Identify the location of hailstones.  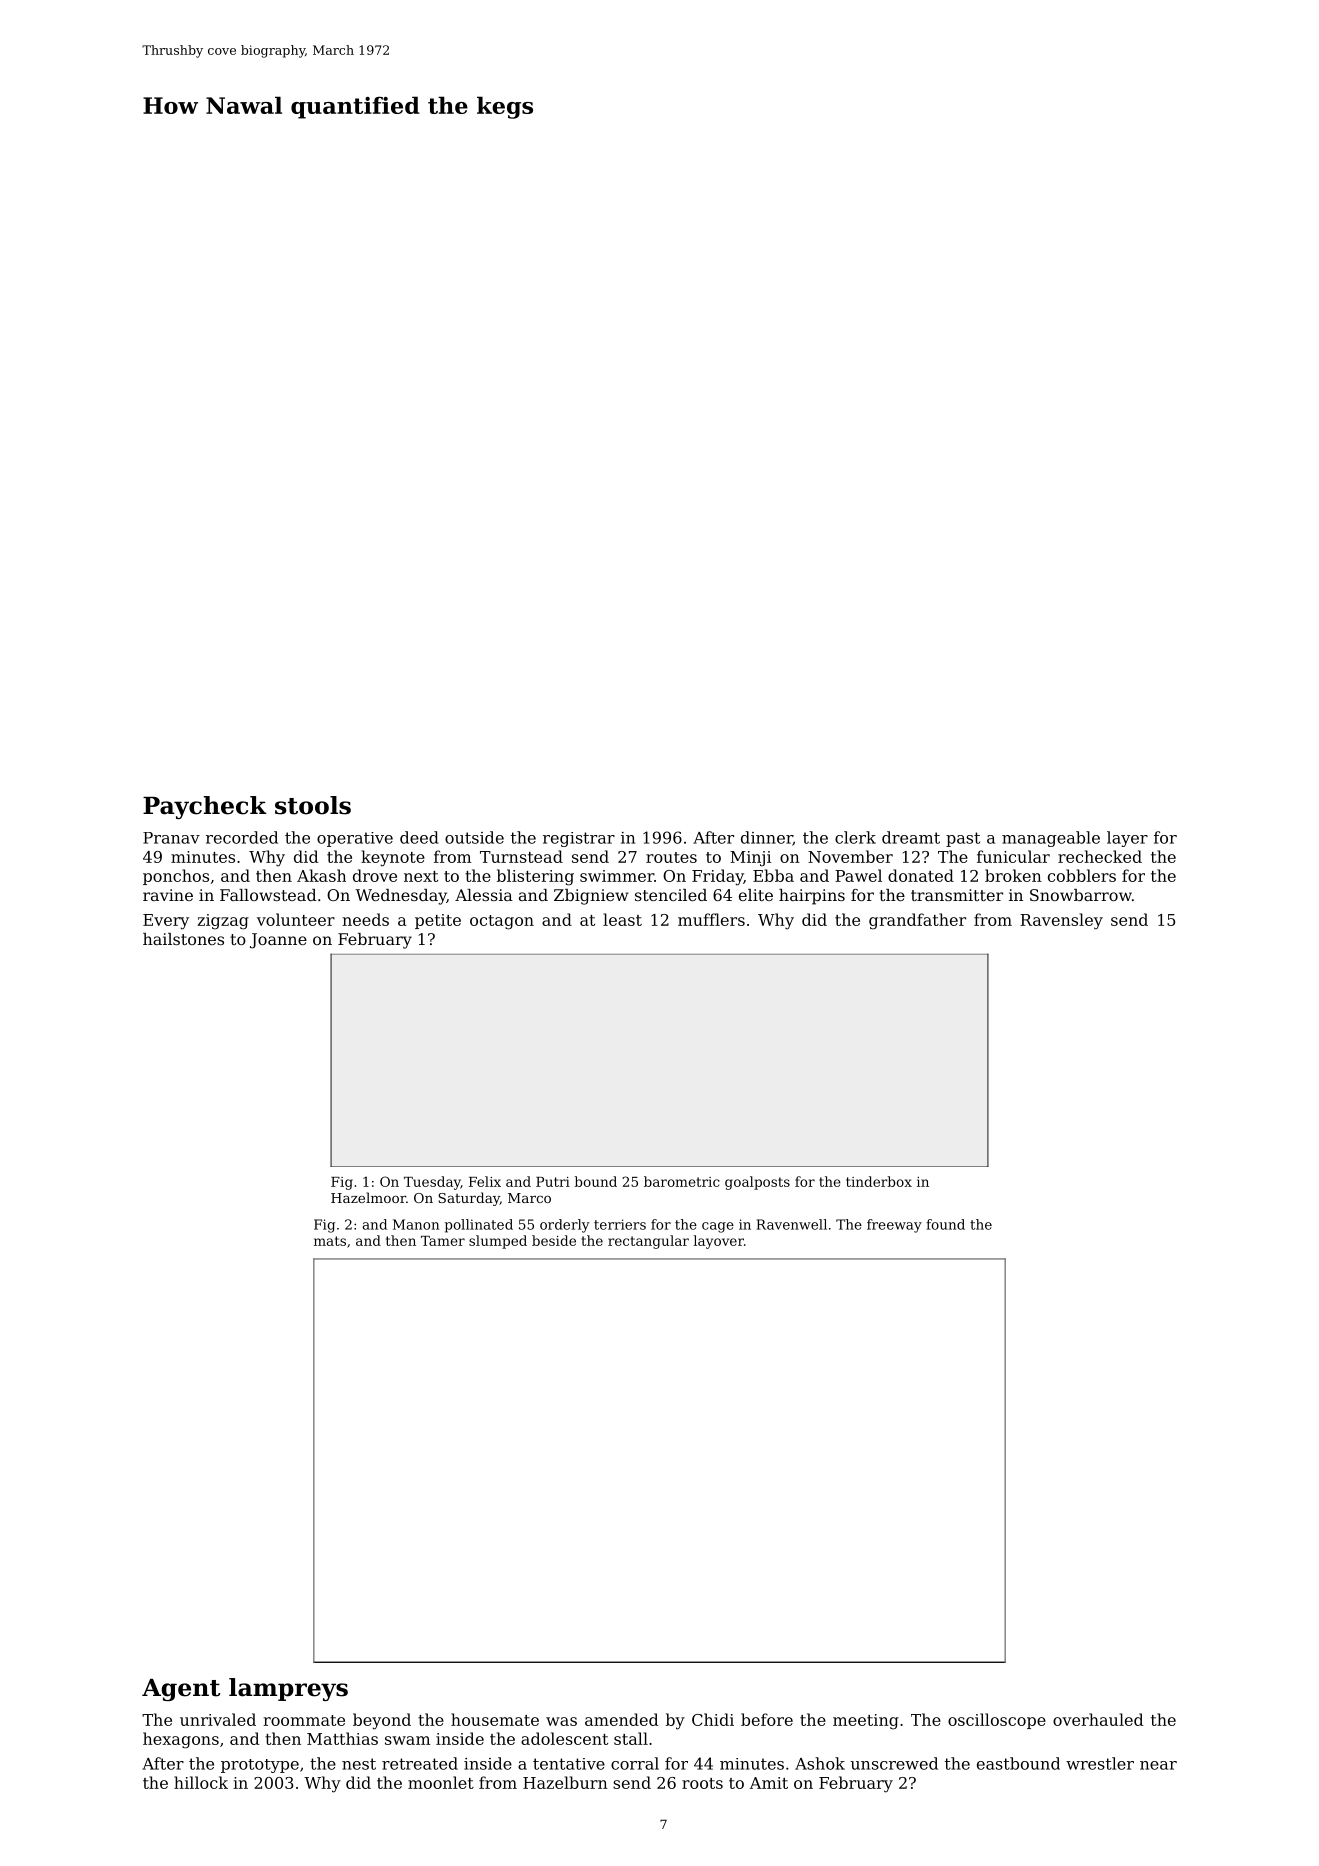
(183, 939).
